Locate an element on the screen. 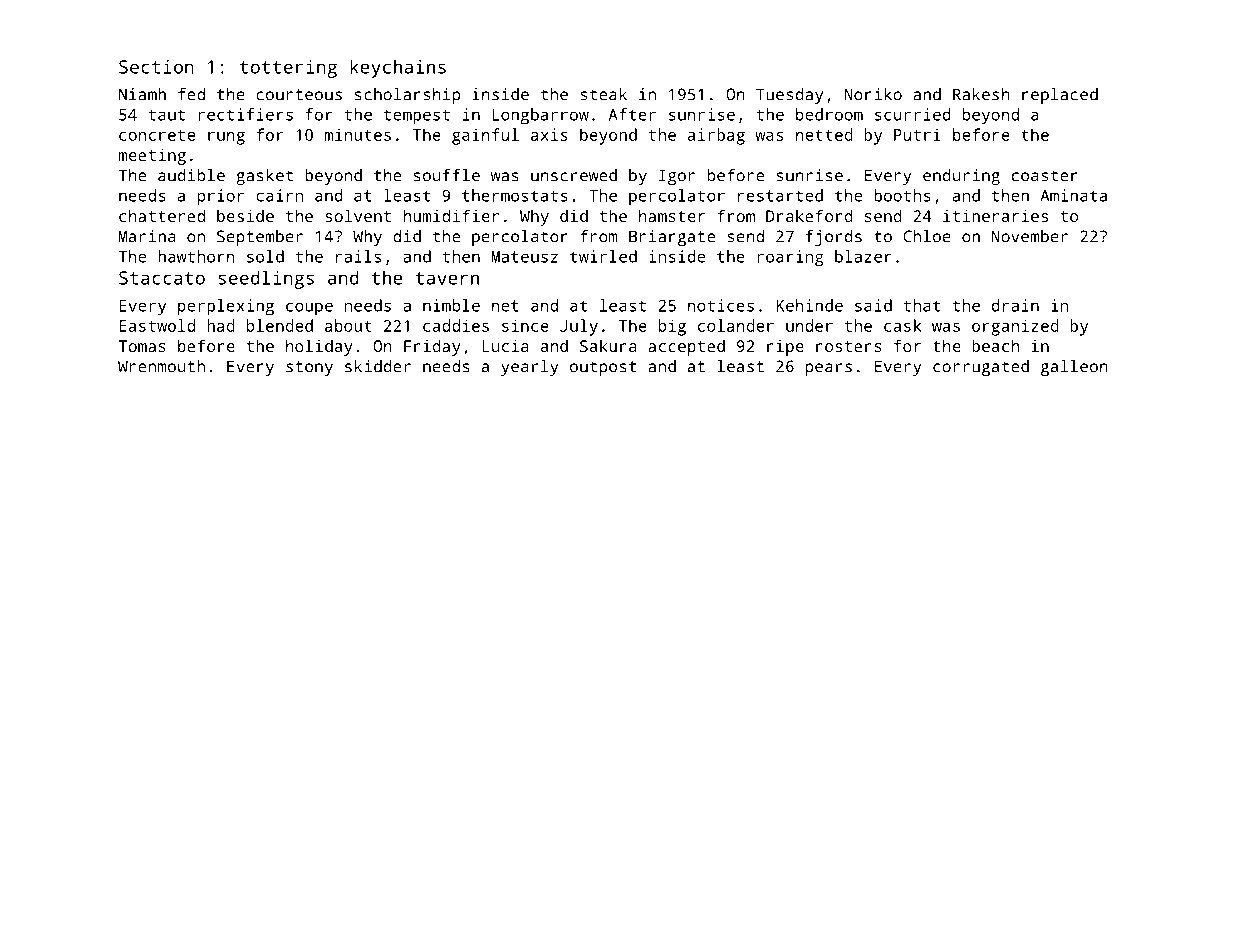 Image resolution: width=1233 pixels, height=952 pixels. Niamh is located at coordinates (142, 94).
